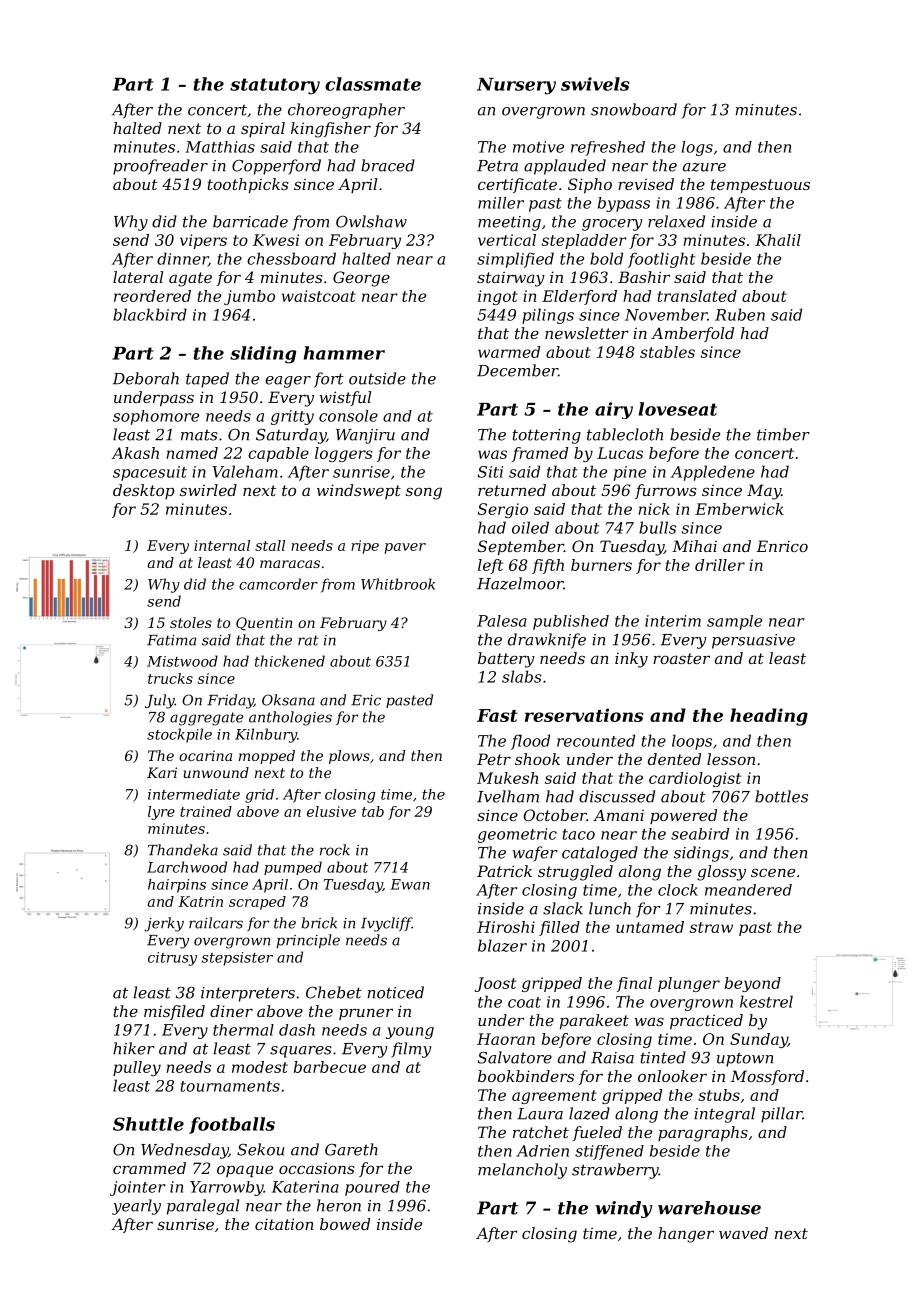  What do you see at coordinates (174, 1012) in the document?
I see `misfiled` at bounding box center [174, 1012].
